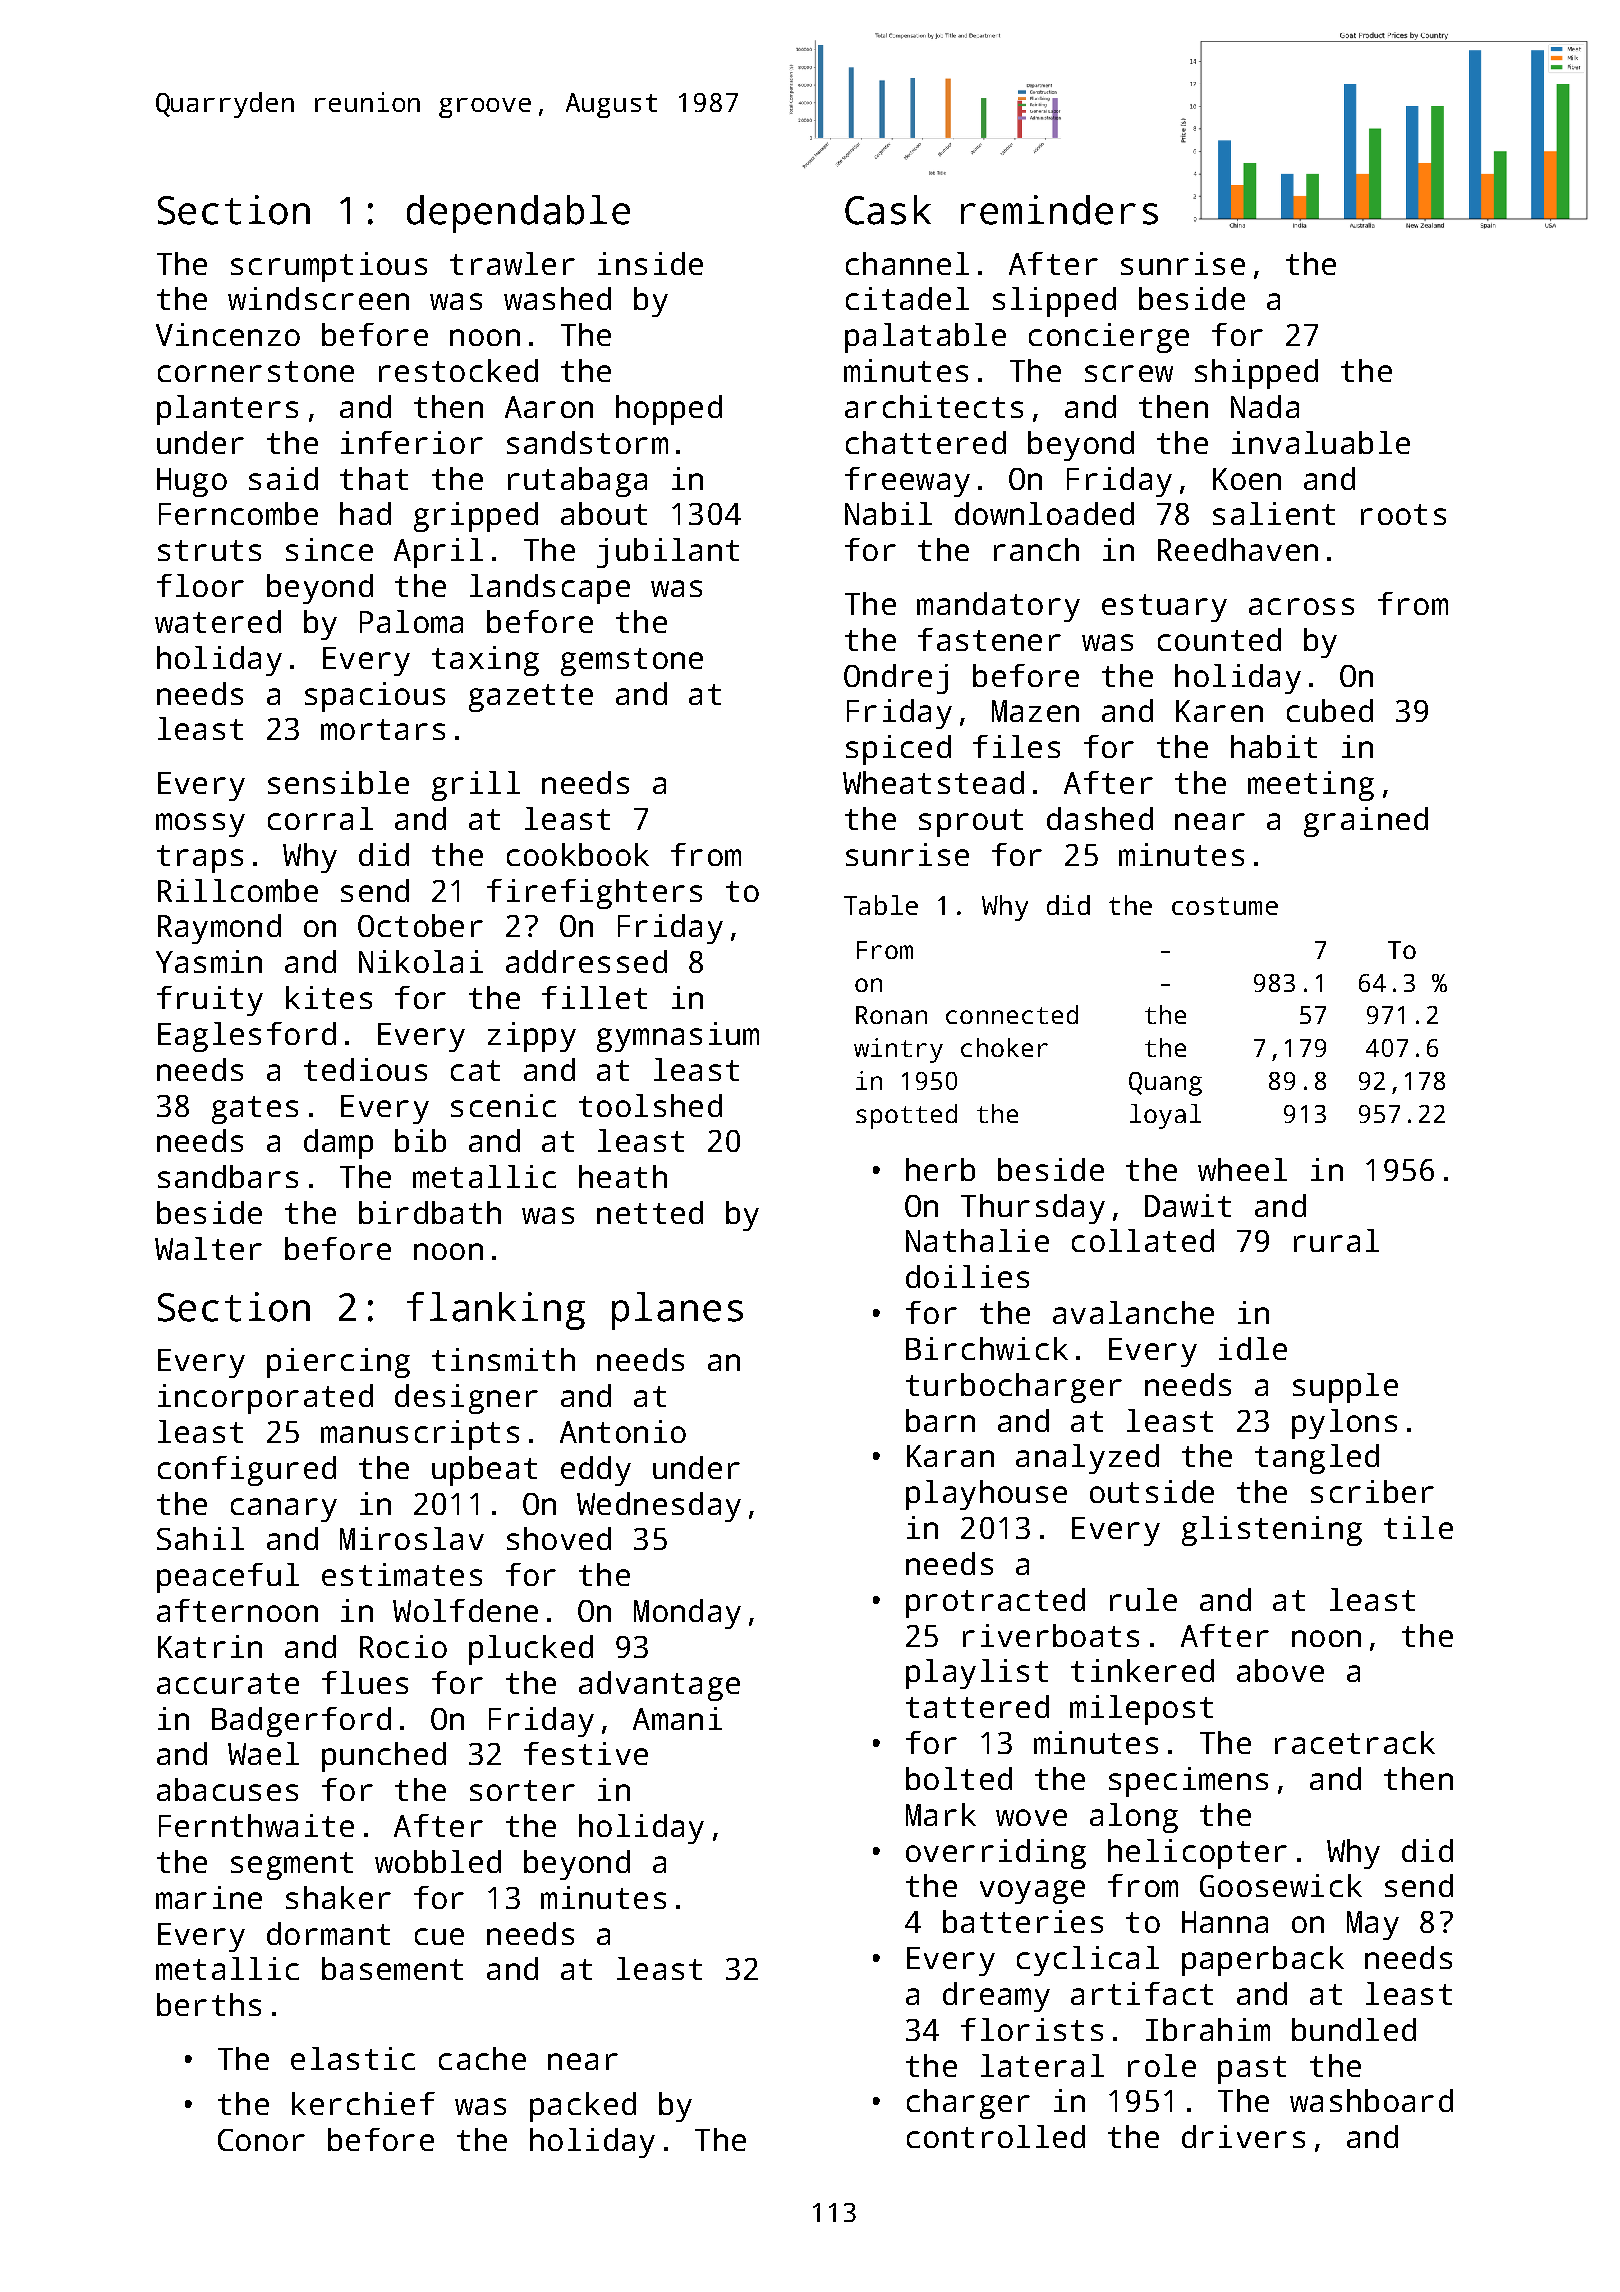  Describe the element at coordinates (677, 1718) in the screenshot. I see `Amani` at that location.
